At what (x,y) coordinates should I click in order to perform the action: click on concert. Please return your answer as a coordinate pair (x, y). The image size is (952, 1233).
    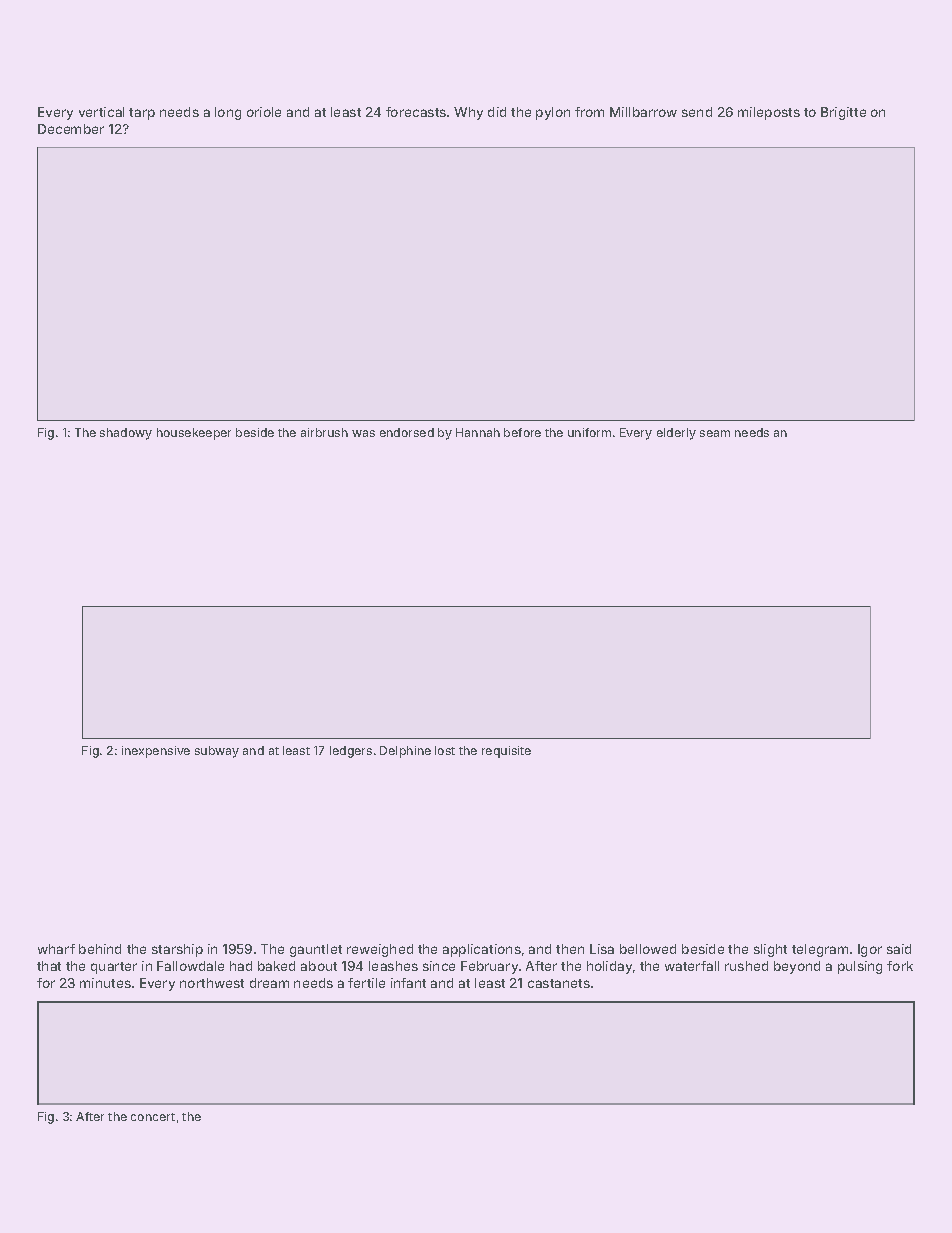
    Looking at the image, I should click on (153, 1117).
